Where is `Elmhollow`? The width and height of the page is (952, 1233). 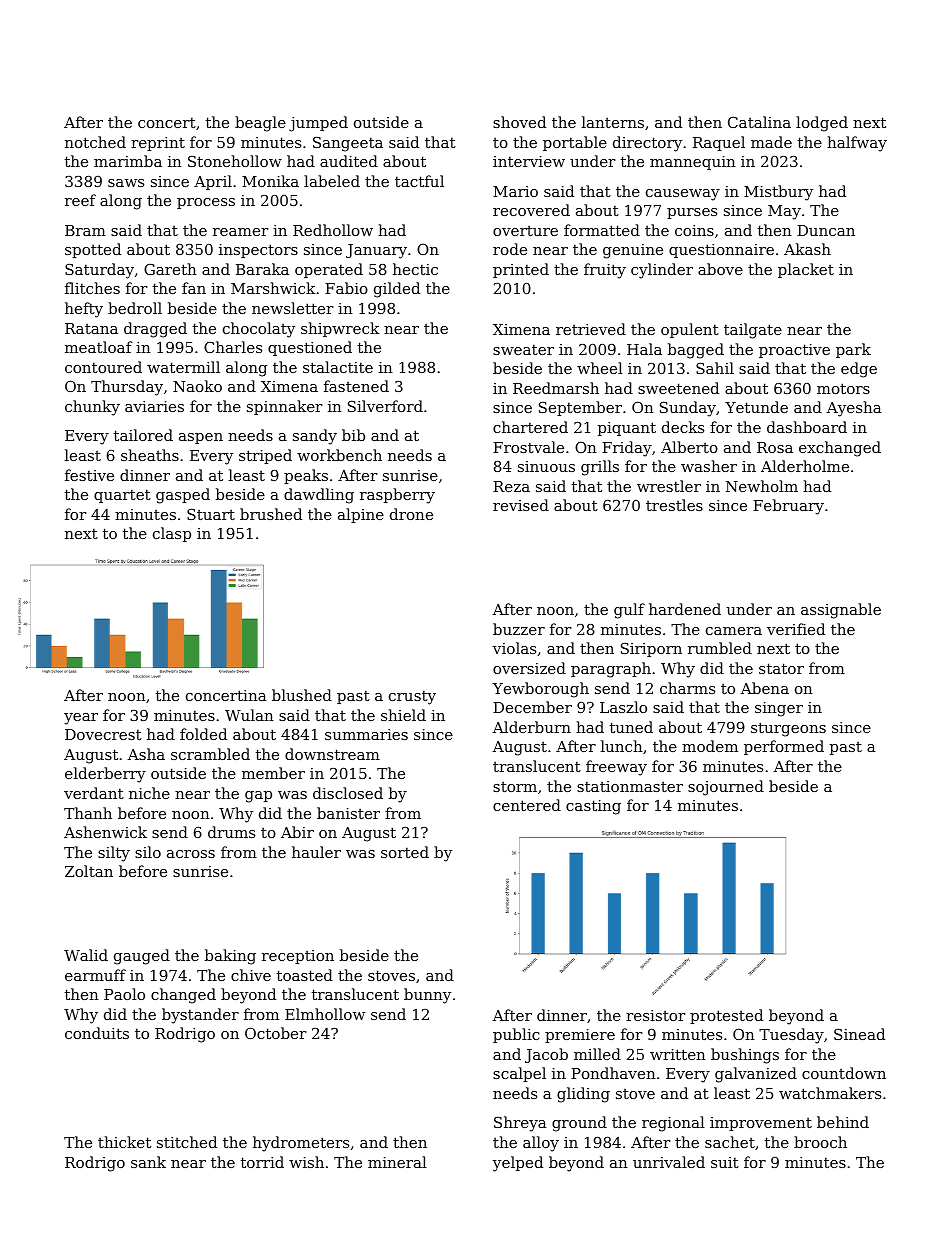
Elmhollow is located at coordinates (325, 1014).
